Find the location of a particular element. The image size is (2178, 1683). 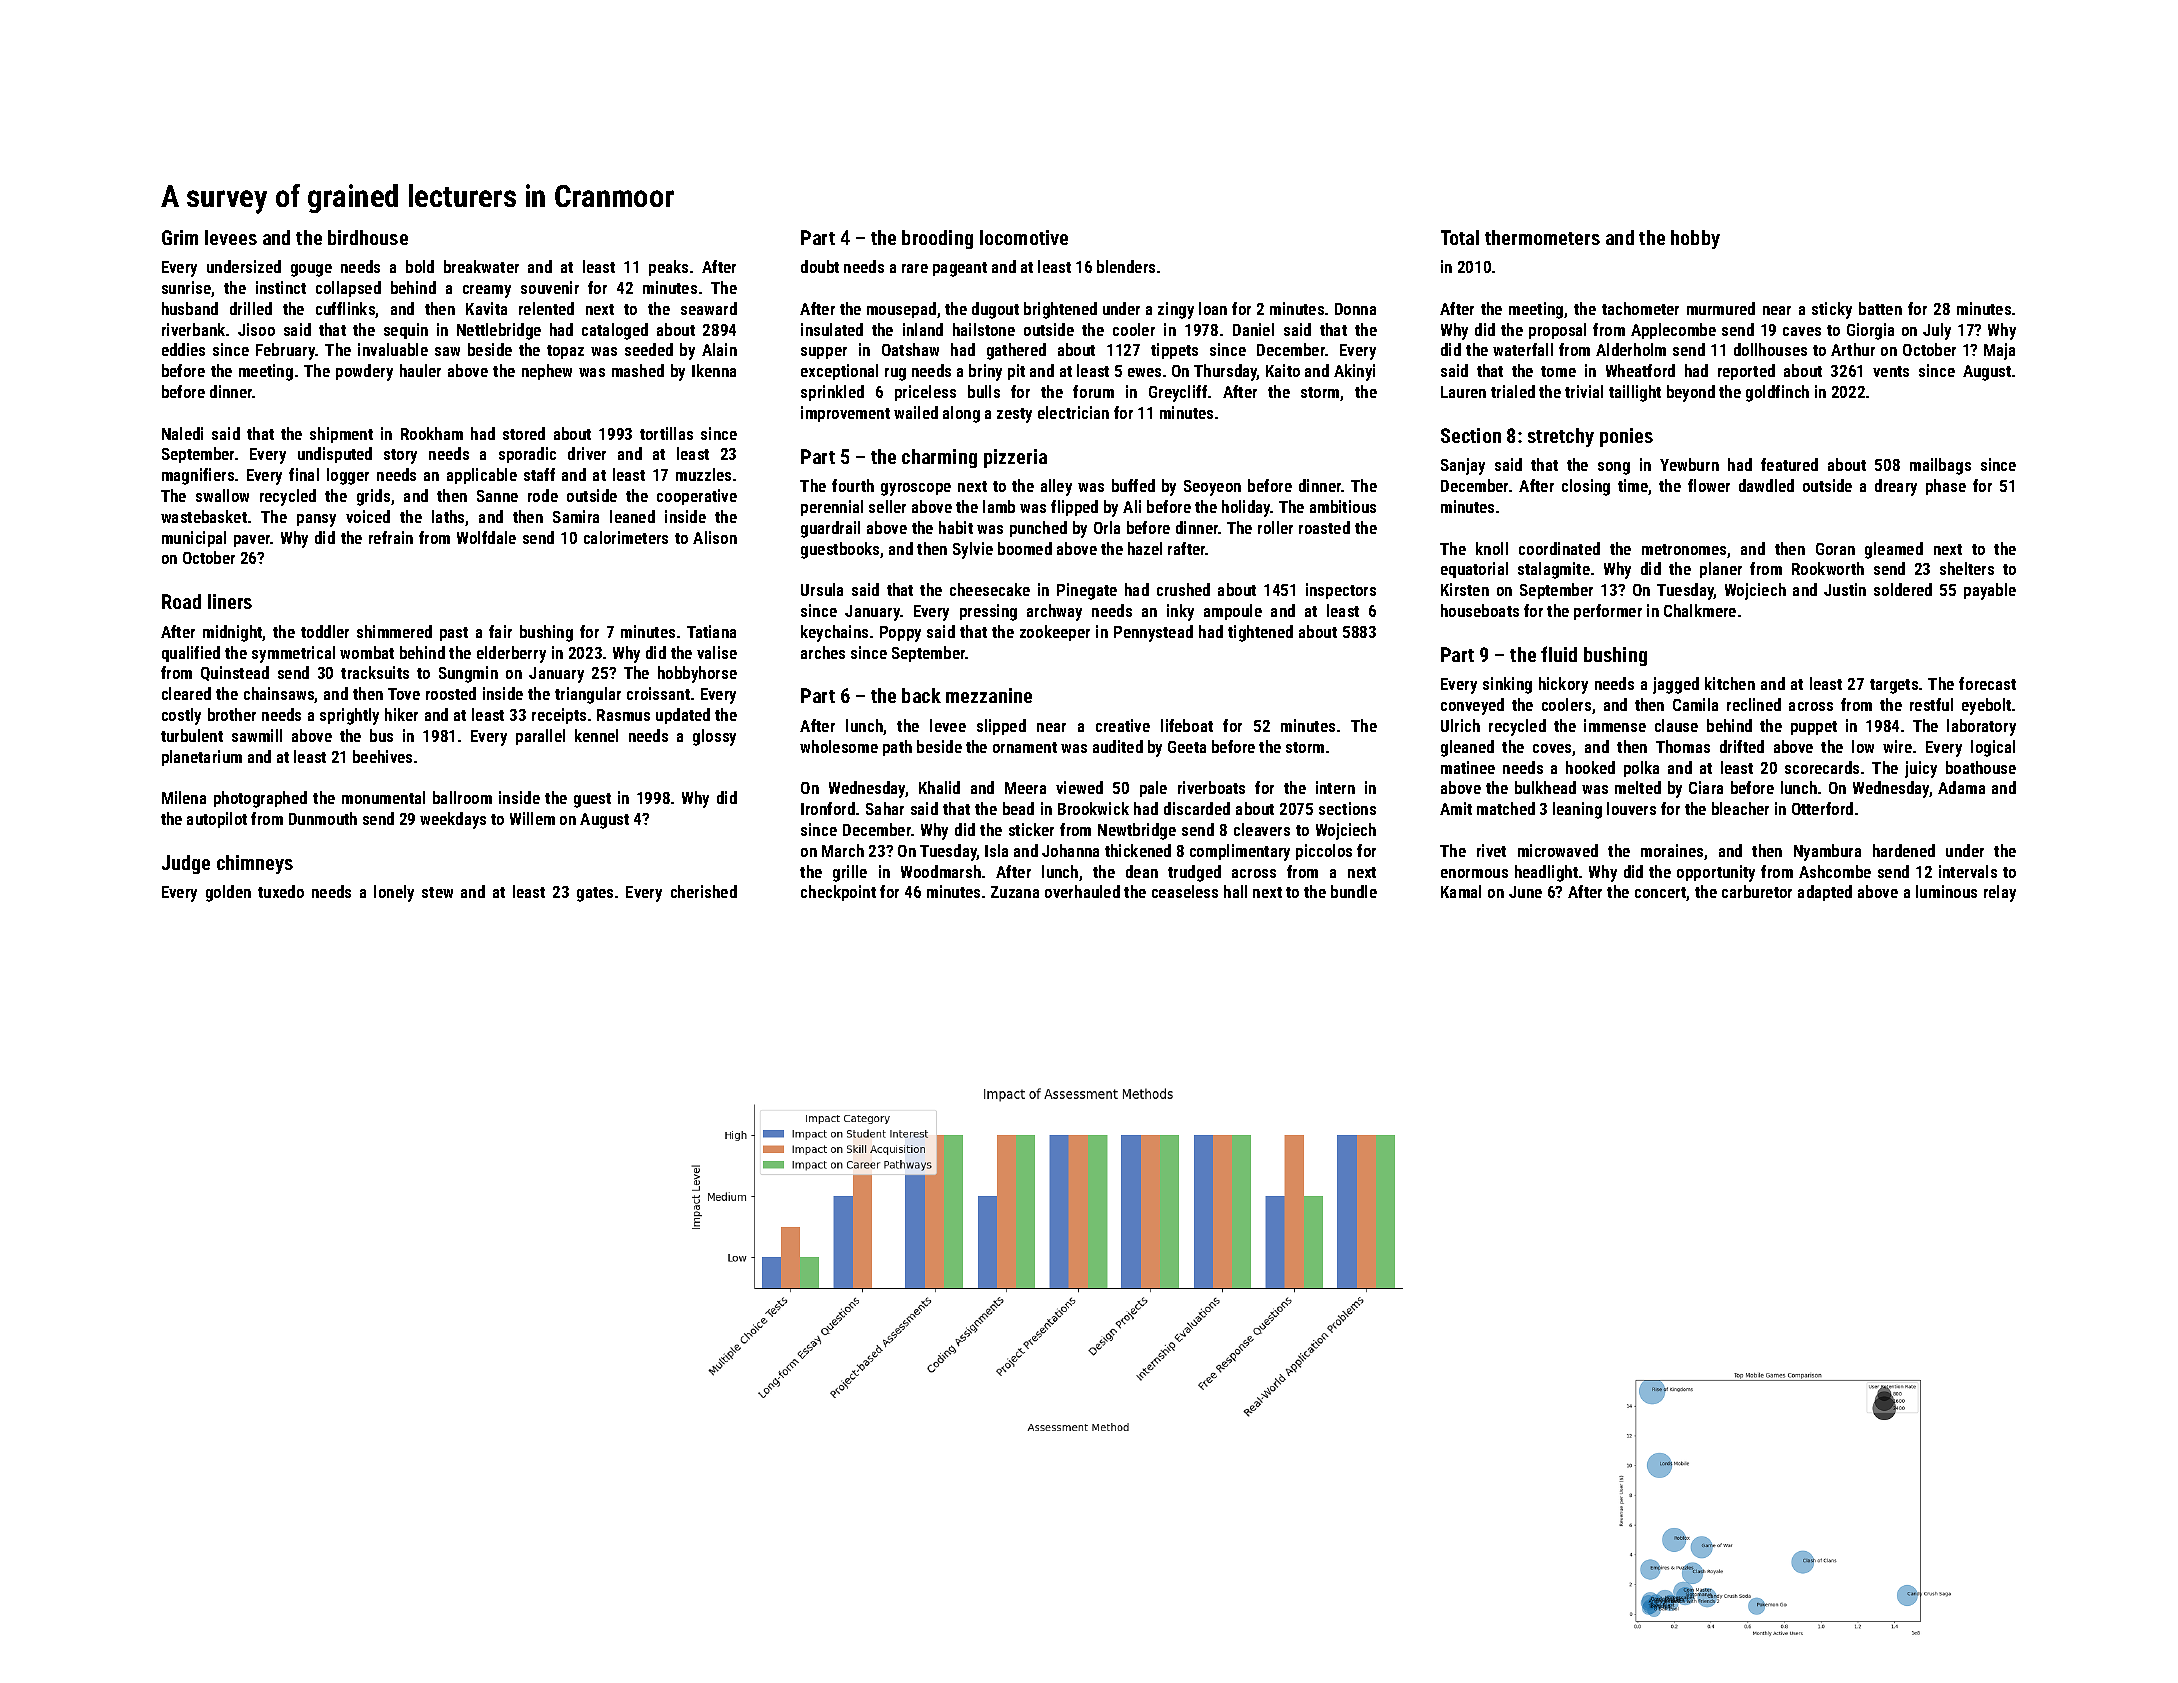

dugout is located at coordinates (995, 310).
